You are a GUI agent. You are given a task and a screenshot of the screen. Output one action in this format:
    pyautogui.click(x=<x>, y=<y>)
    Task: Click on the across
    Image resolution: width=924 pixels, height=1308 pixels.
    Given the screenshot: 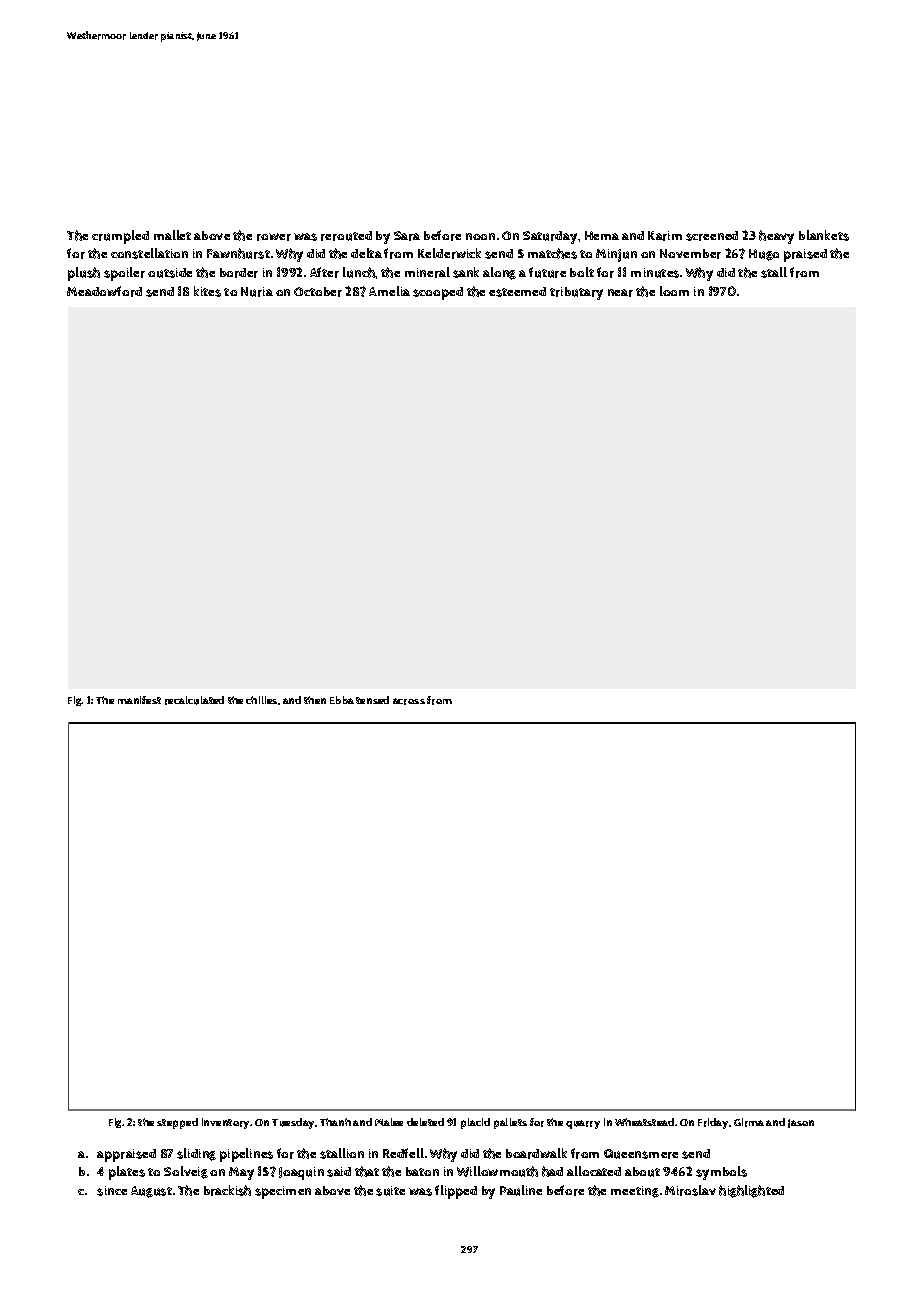 What is the action you would take?
    pyautogui.click(x=409, y=701)
